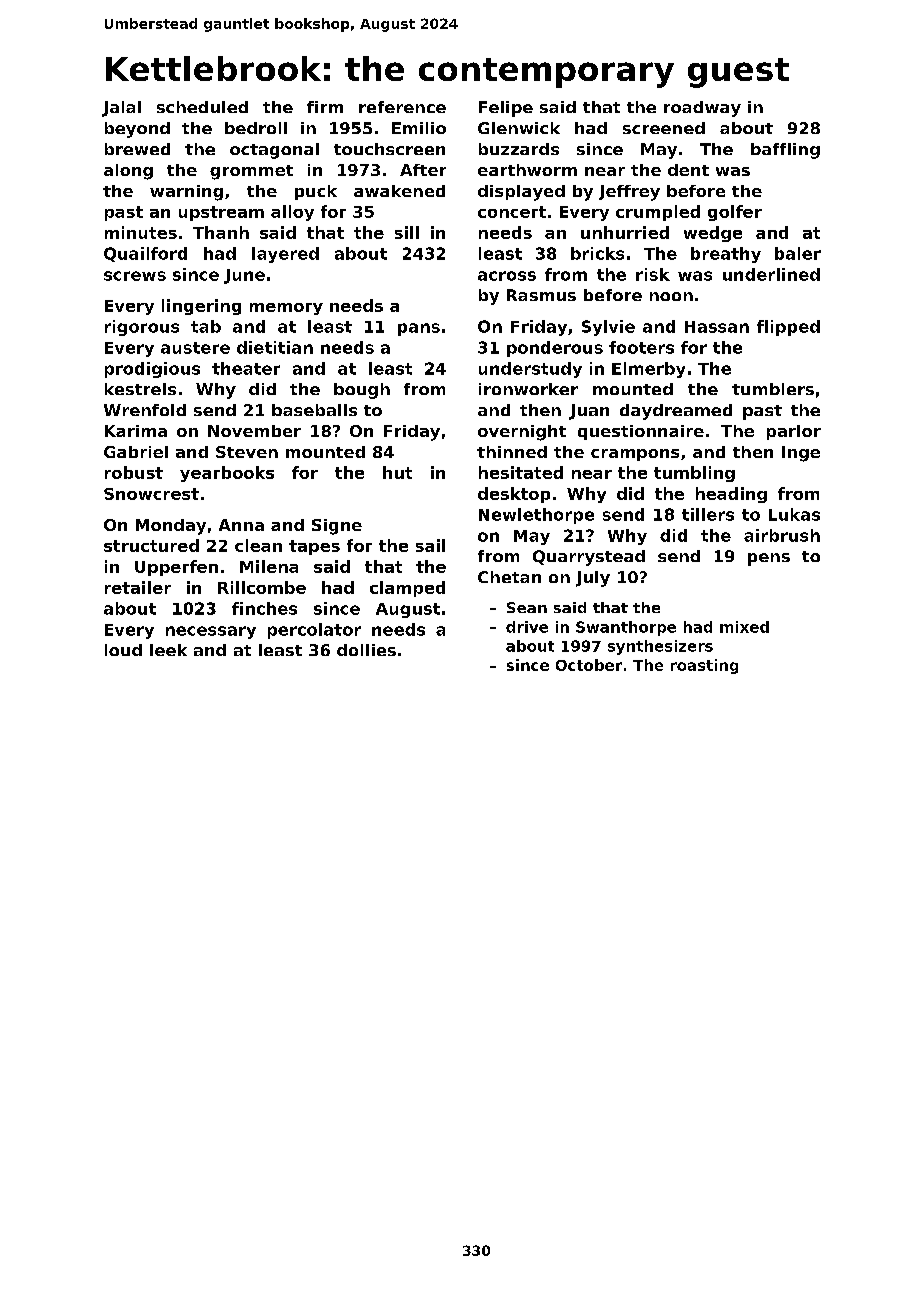  Describe the element at coordinates (256, 128) in the image. I see `bedroll` at that location.
